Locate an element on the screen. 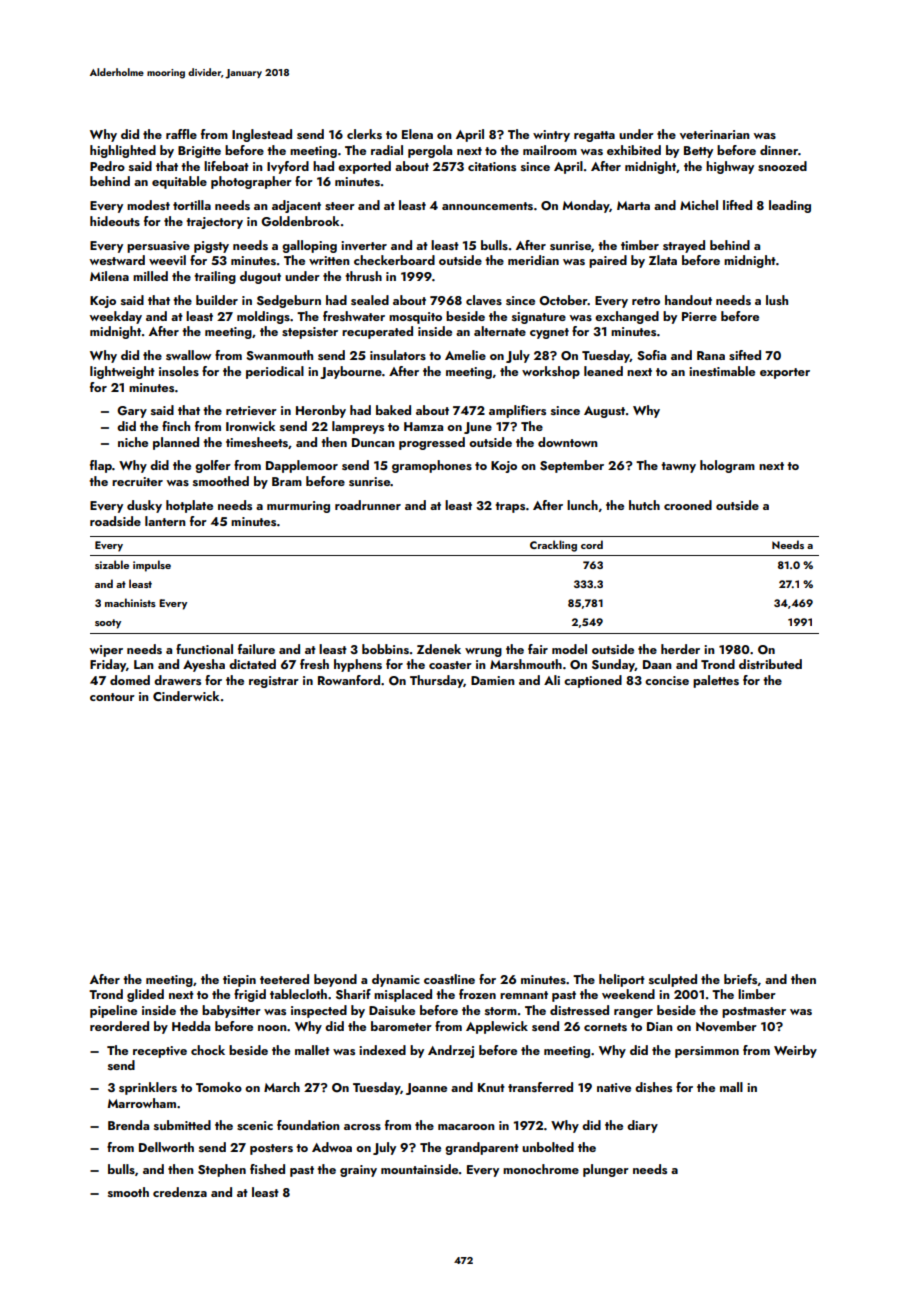 The width and height of the screenshot is (908, 1316). veterinarian is located at coordinates (715, 134).
